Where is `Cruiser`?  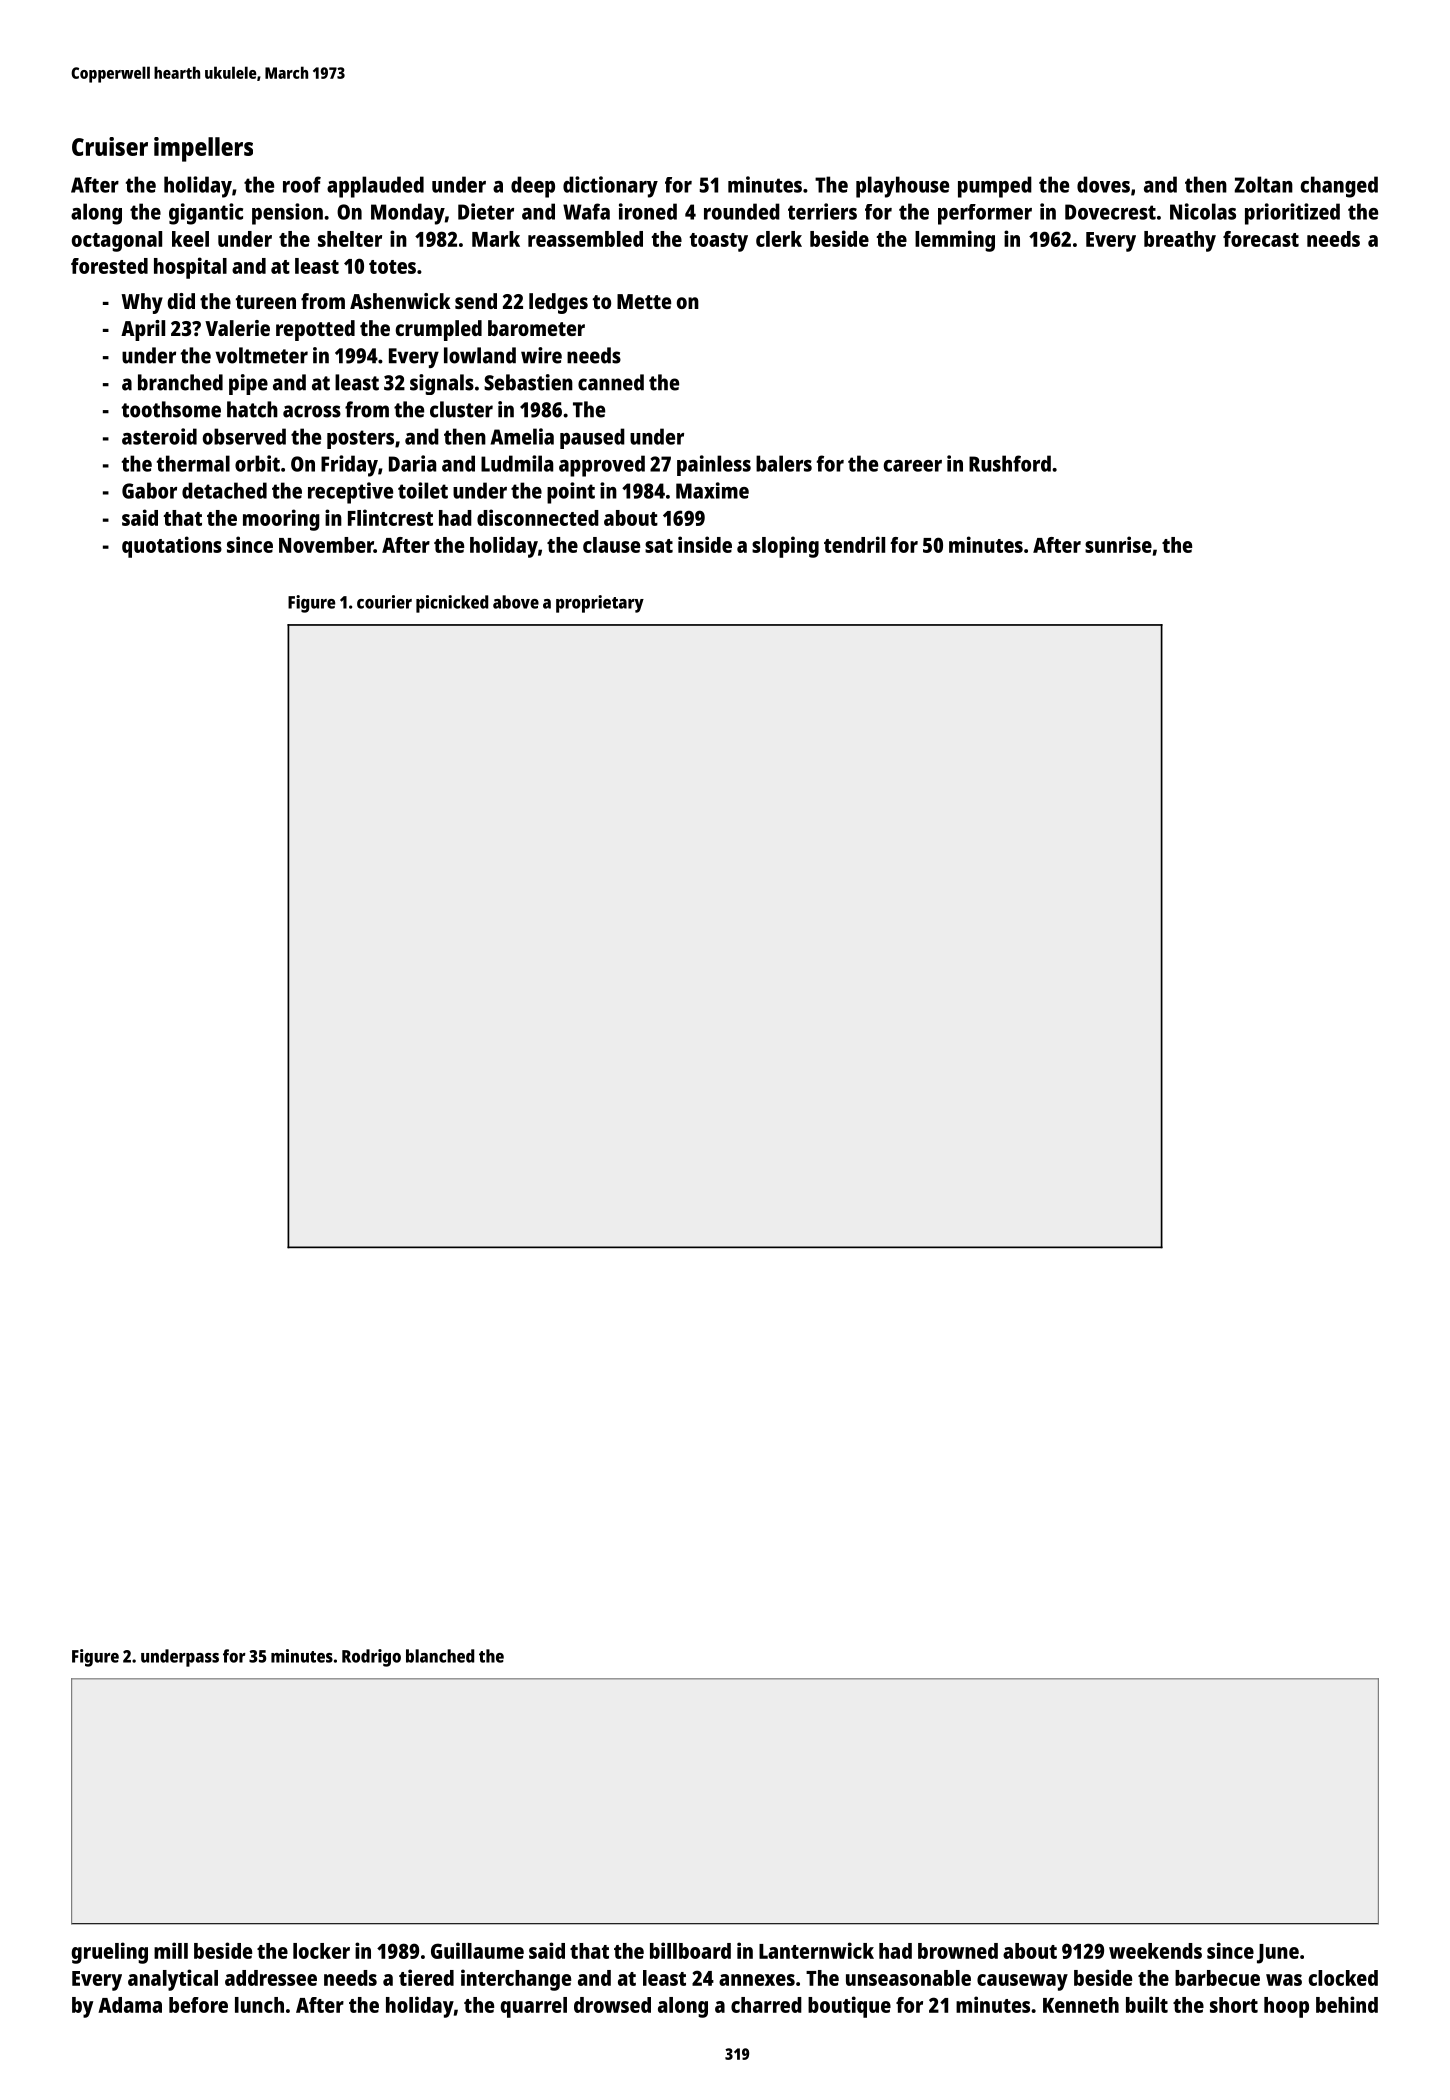 Cruiser is located at coordinates (110, 146).
